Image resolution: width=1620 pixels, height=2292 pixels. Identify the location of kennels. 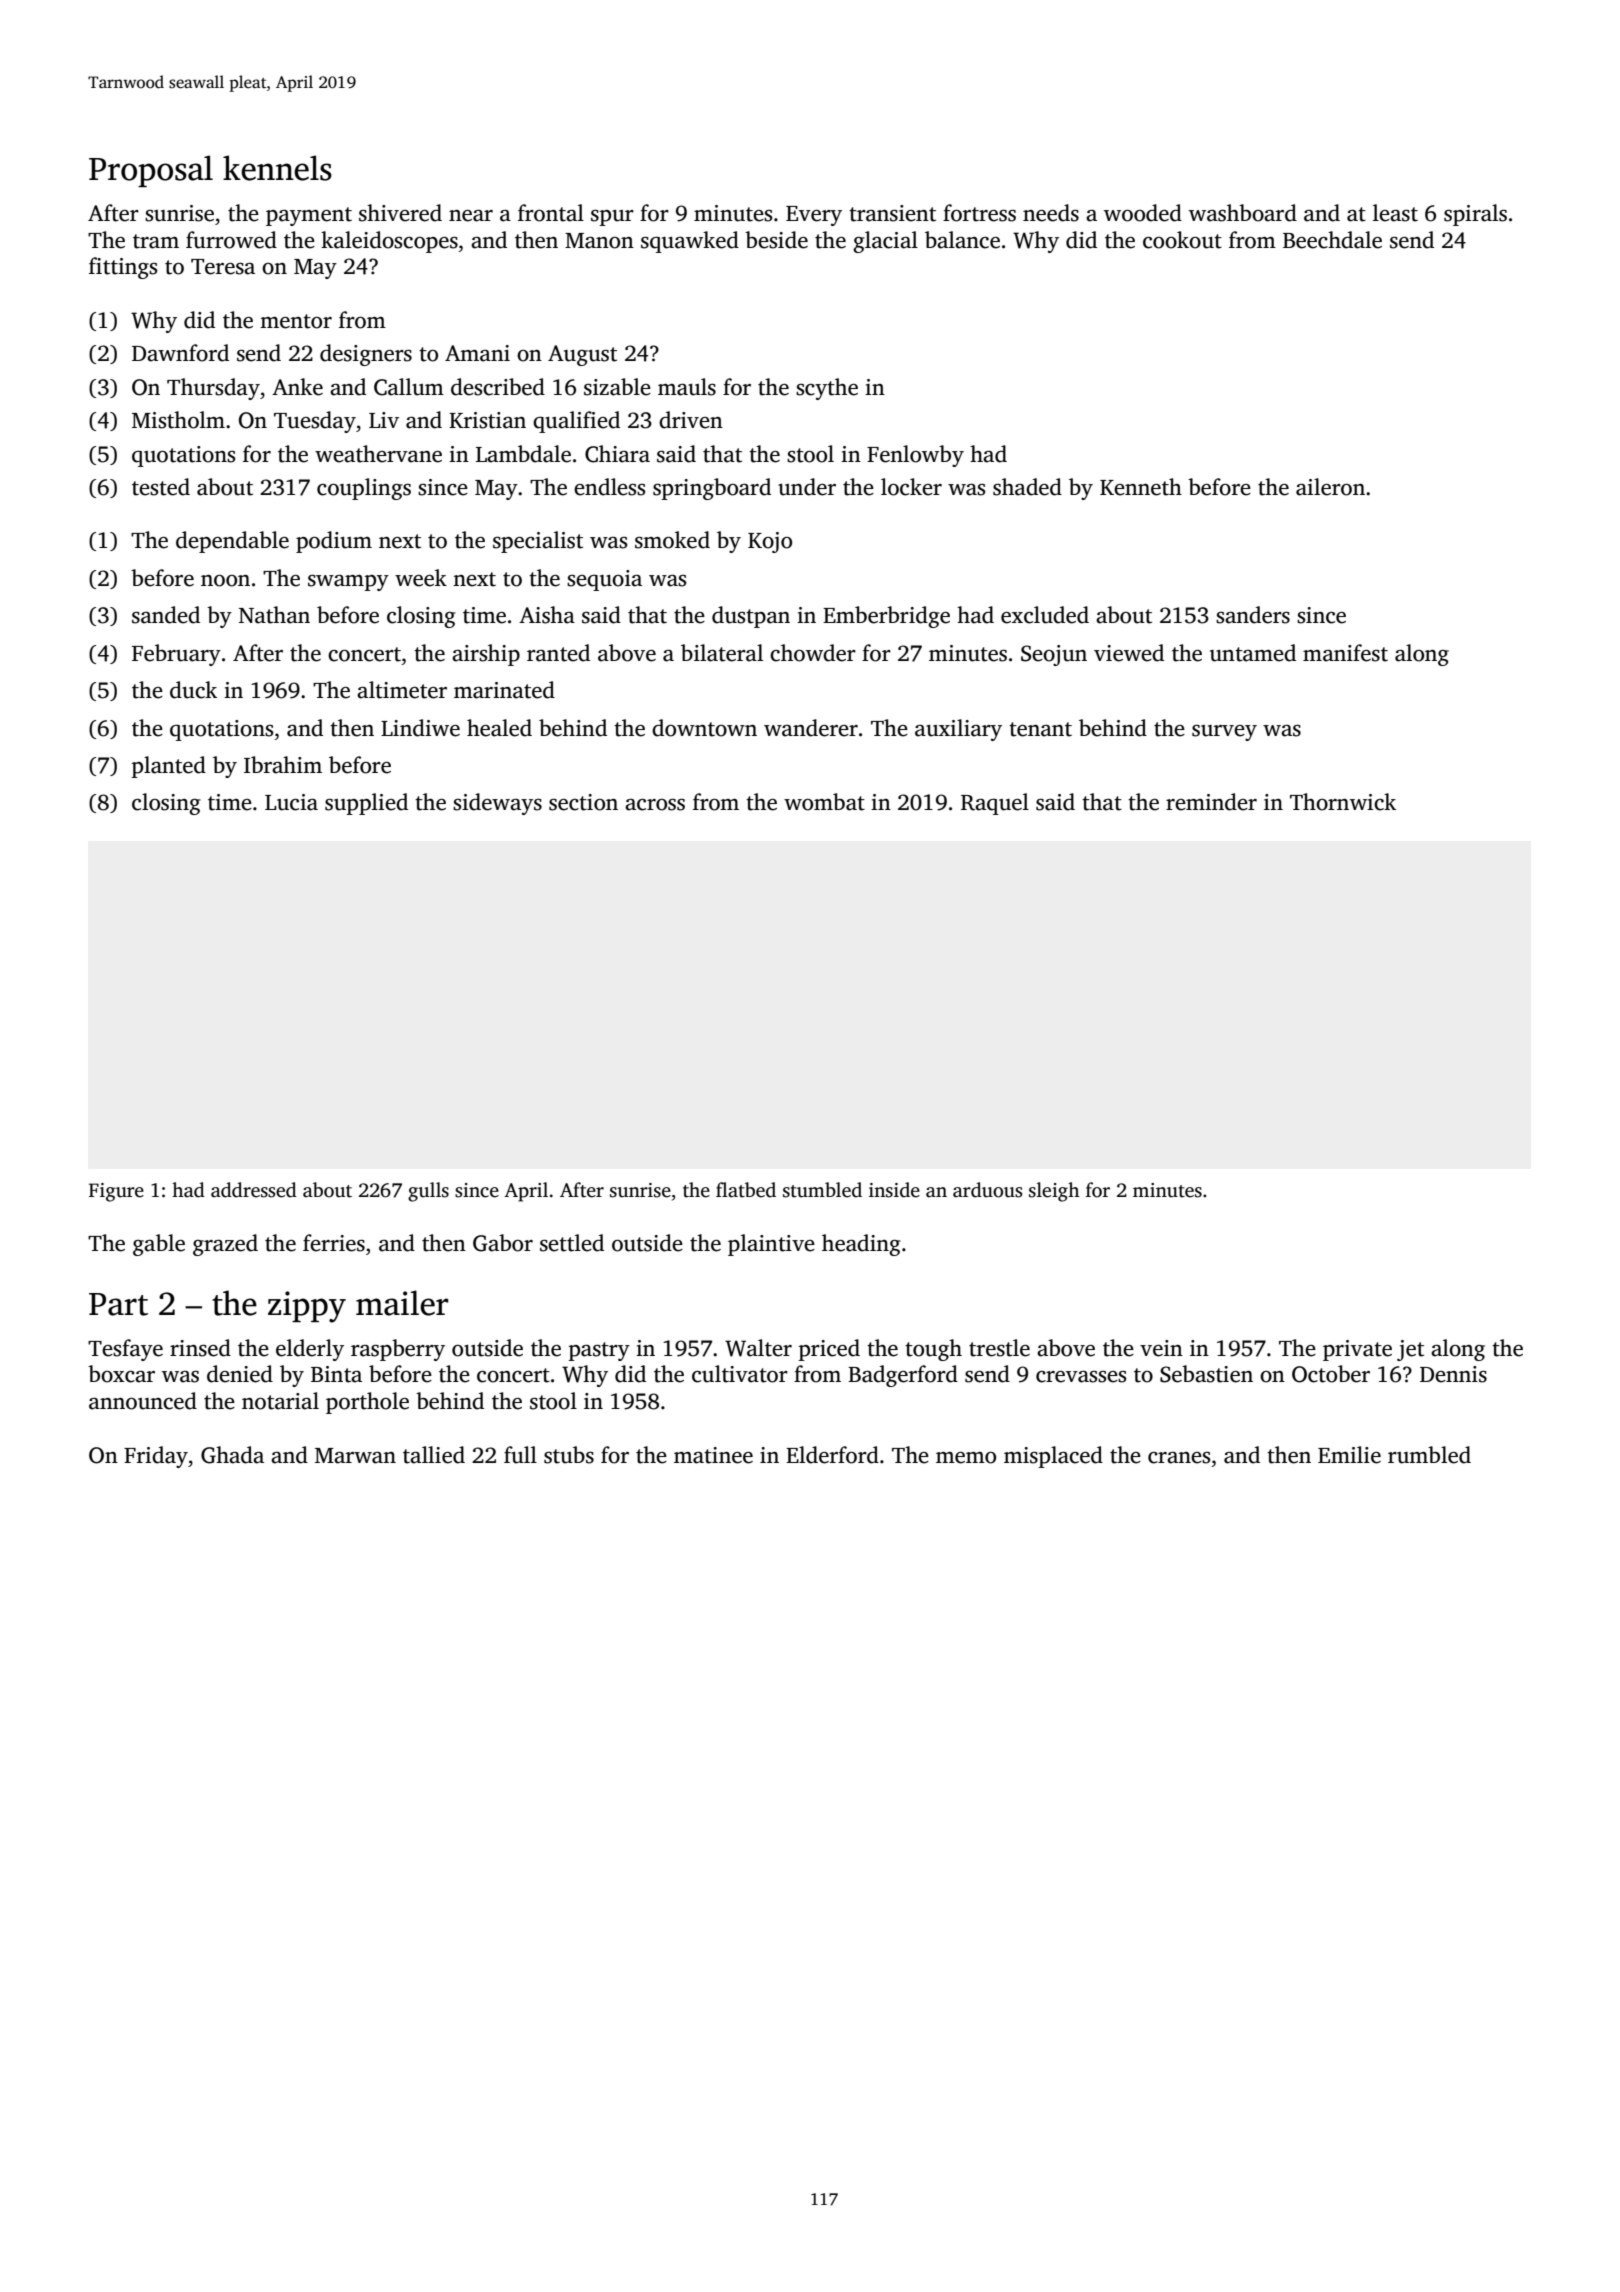
(277, 168).
